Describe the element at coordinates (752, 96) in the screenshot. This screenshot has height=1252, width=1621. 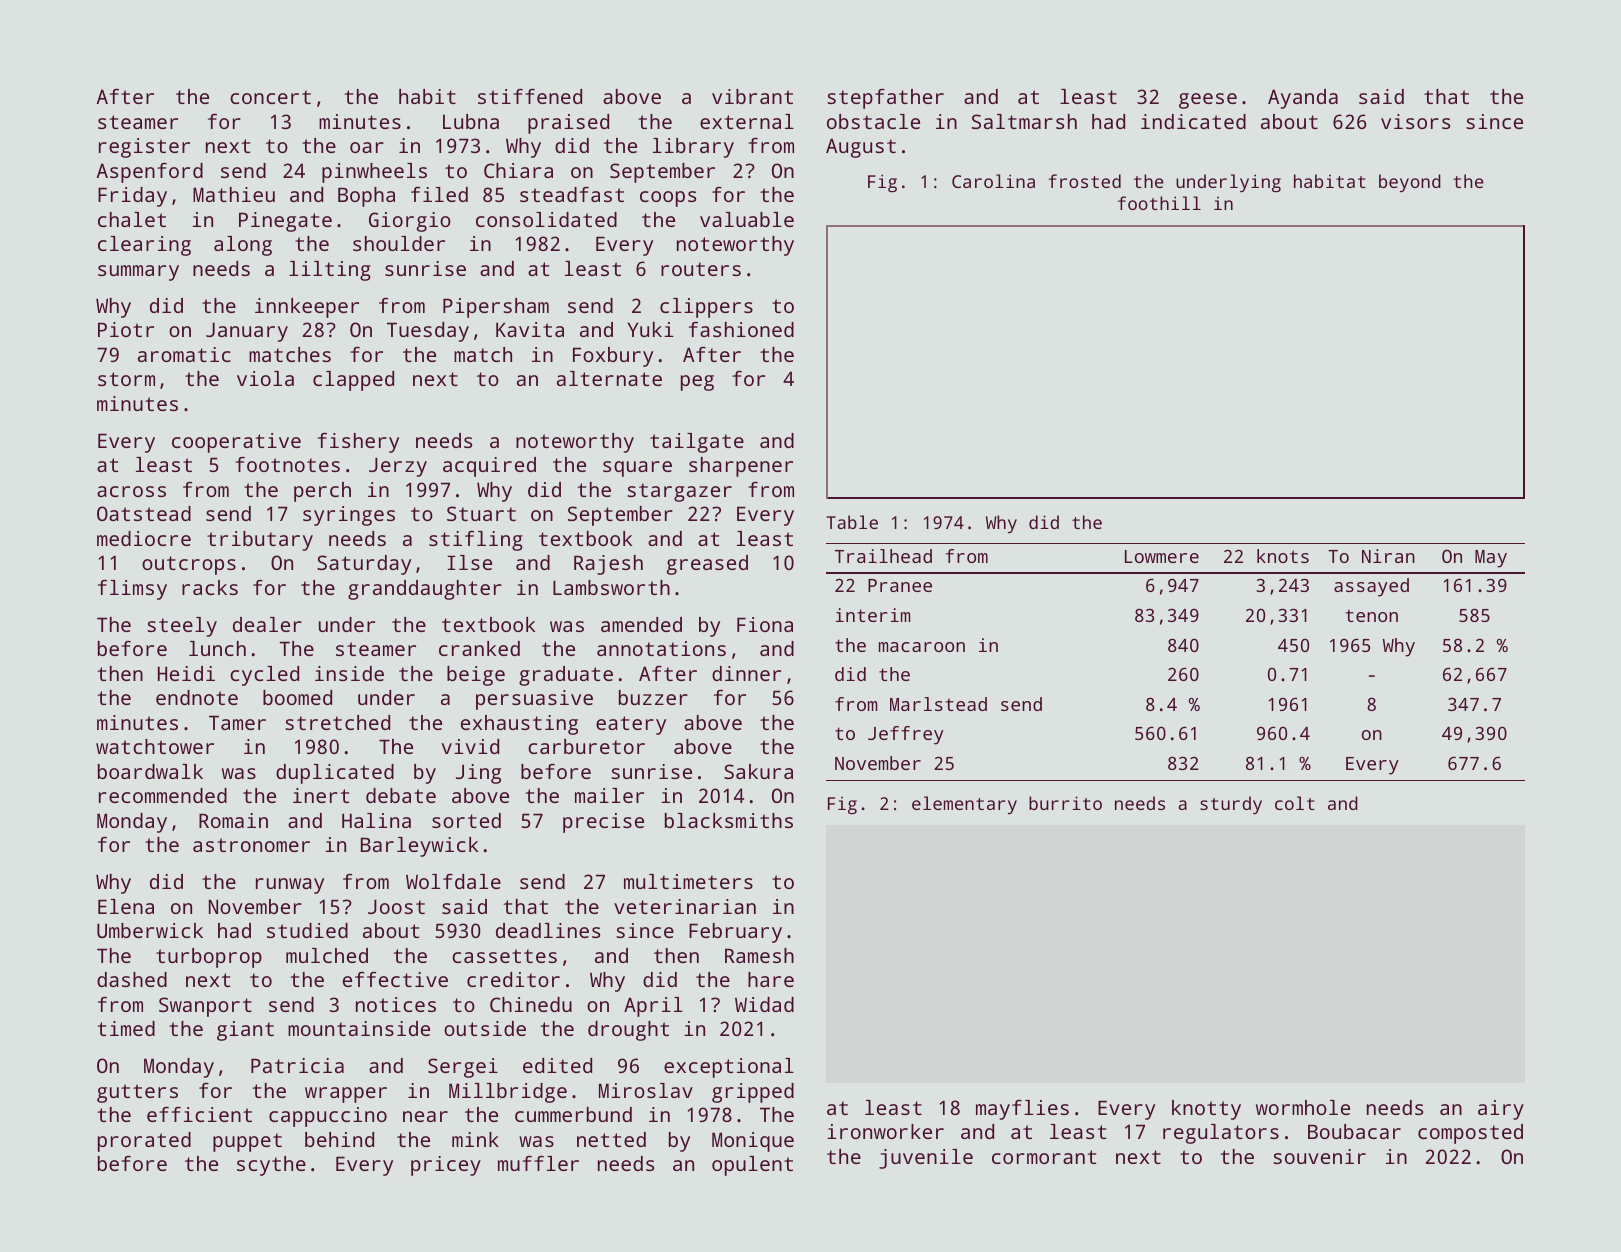
I see `vibrant` at that location.
